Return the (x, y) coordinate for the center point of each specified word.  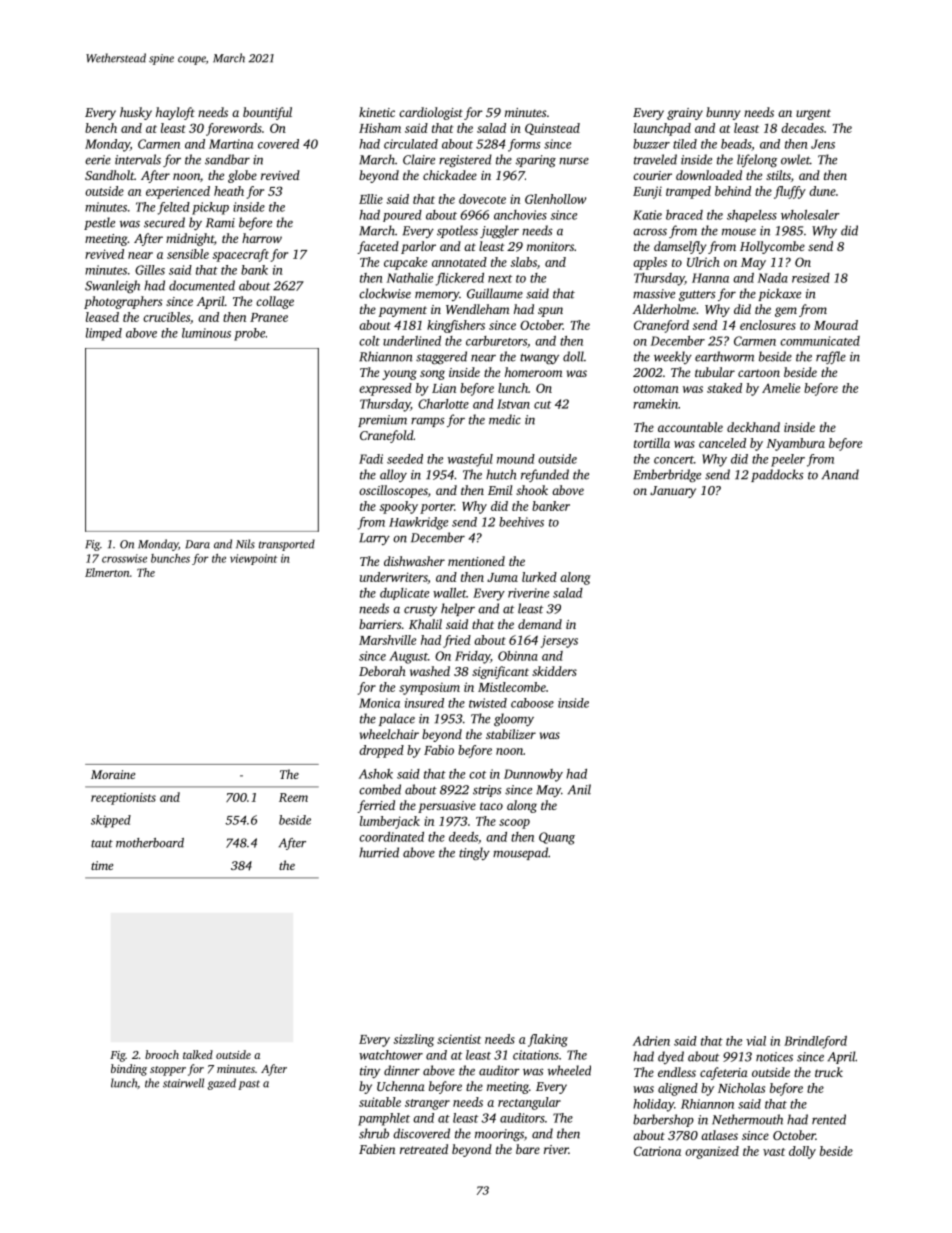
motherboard (150, 843)
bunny (723, 113)
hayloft (175, 113)
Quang (557, 838)
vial (756, 1041)
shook (532, 490)
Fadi (371, 459)
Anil (579, 789)
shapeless (752, 216)
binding (129, 1070)
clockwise (385, 293)
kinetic (377, 112)
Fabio (439, 750)
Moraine (113, 774)
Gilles (150, 270)
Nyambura (795, 444)
